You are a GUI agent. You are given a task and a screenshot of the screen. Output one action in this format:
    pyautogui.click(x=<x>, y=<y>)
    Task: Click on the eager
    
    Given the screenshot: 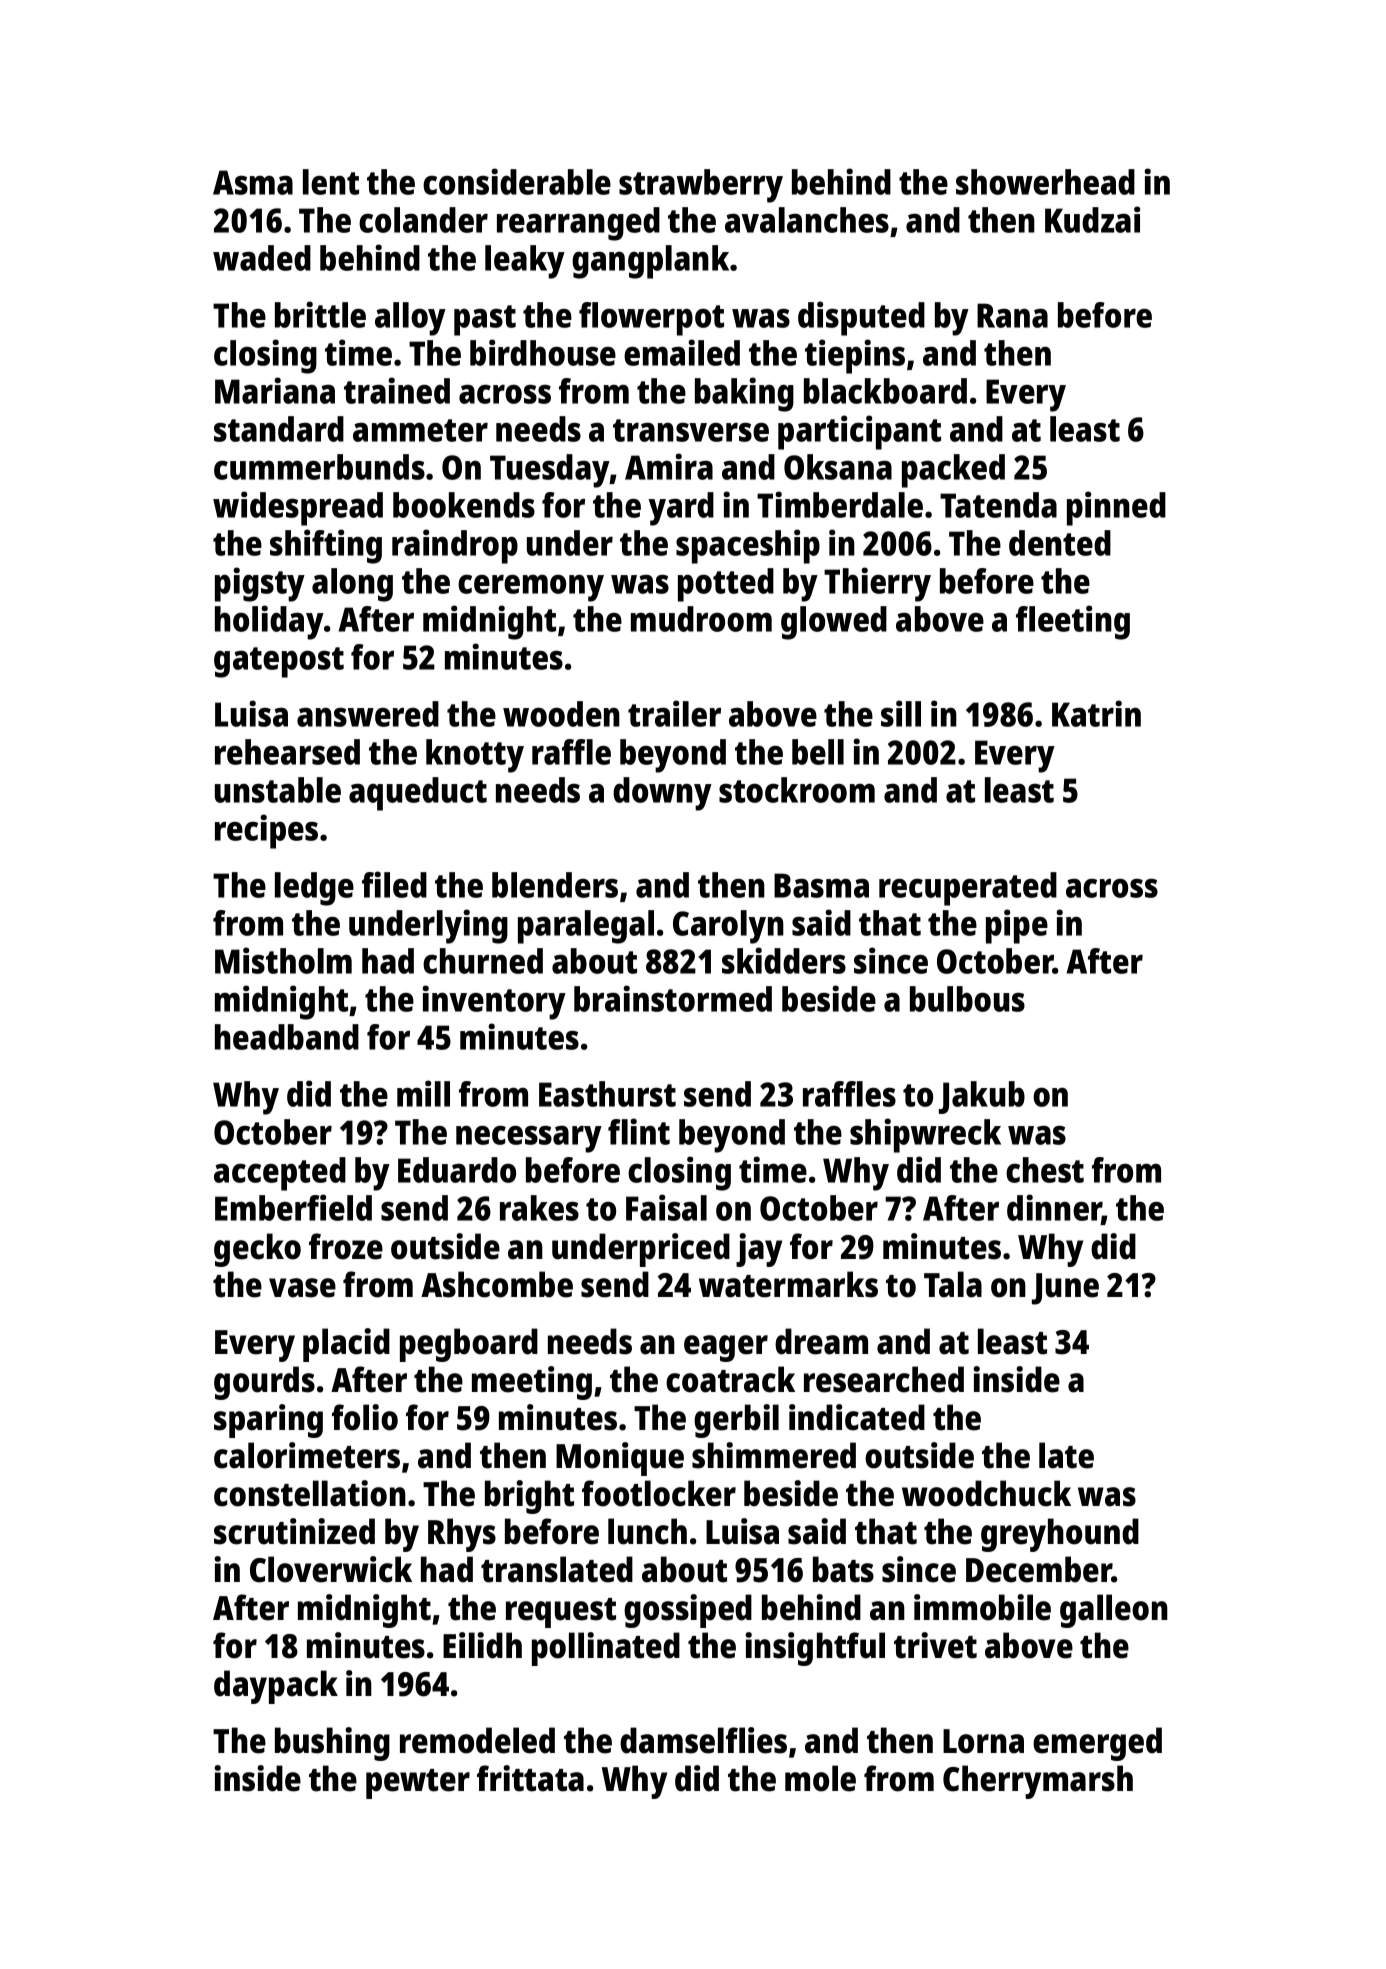 What is the action you would take?
    pyautogui.click(x=726, y=1348)
